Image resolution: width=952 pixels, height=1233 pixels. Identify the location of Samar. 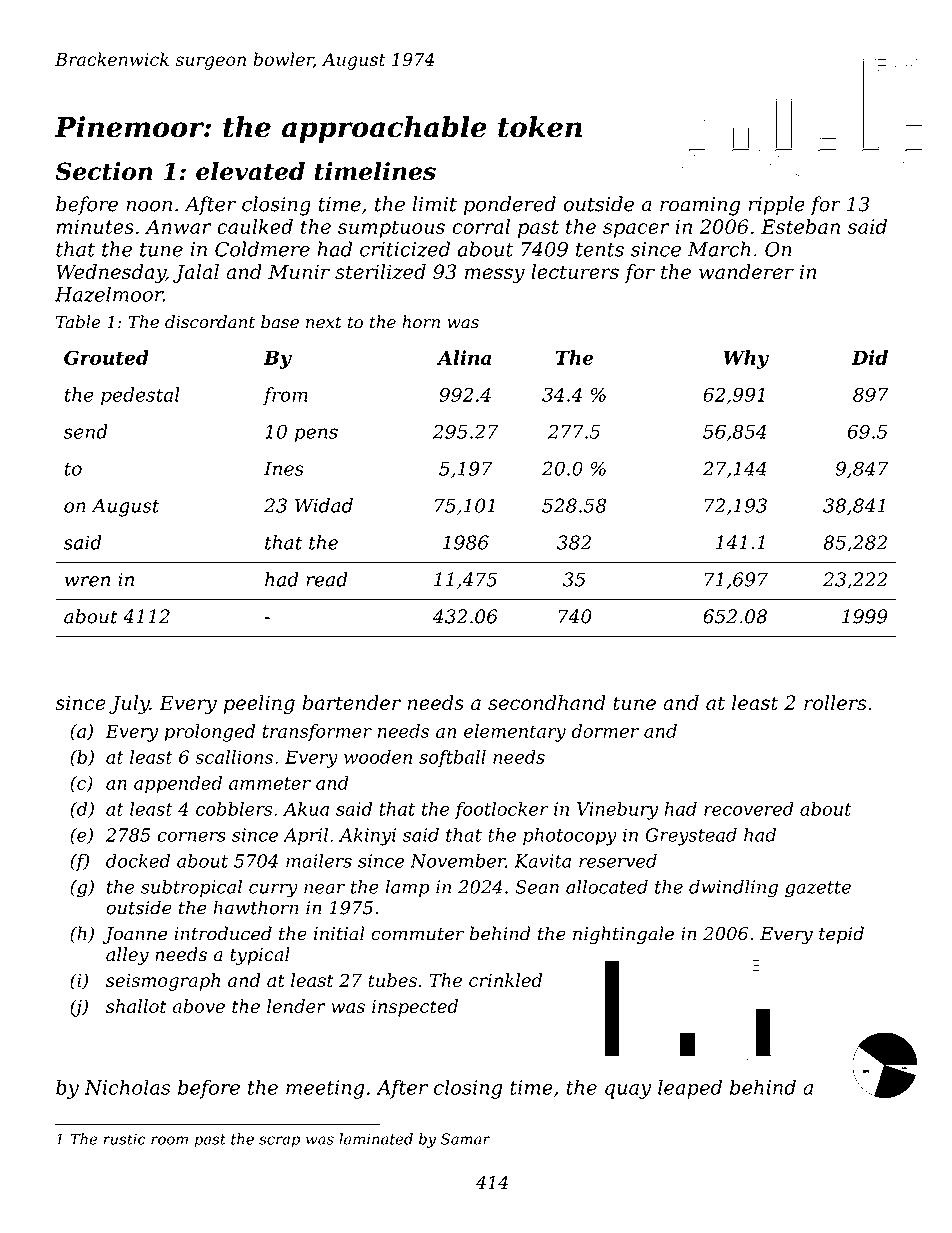
(465, 1139).
